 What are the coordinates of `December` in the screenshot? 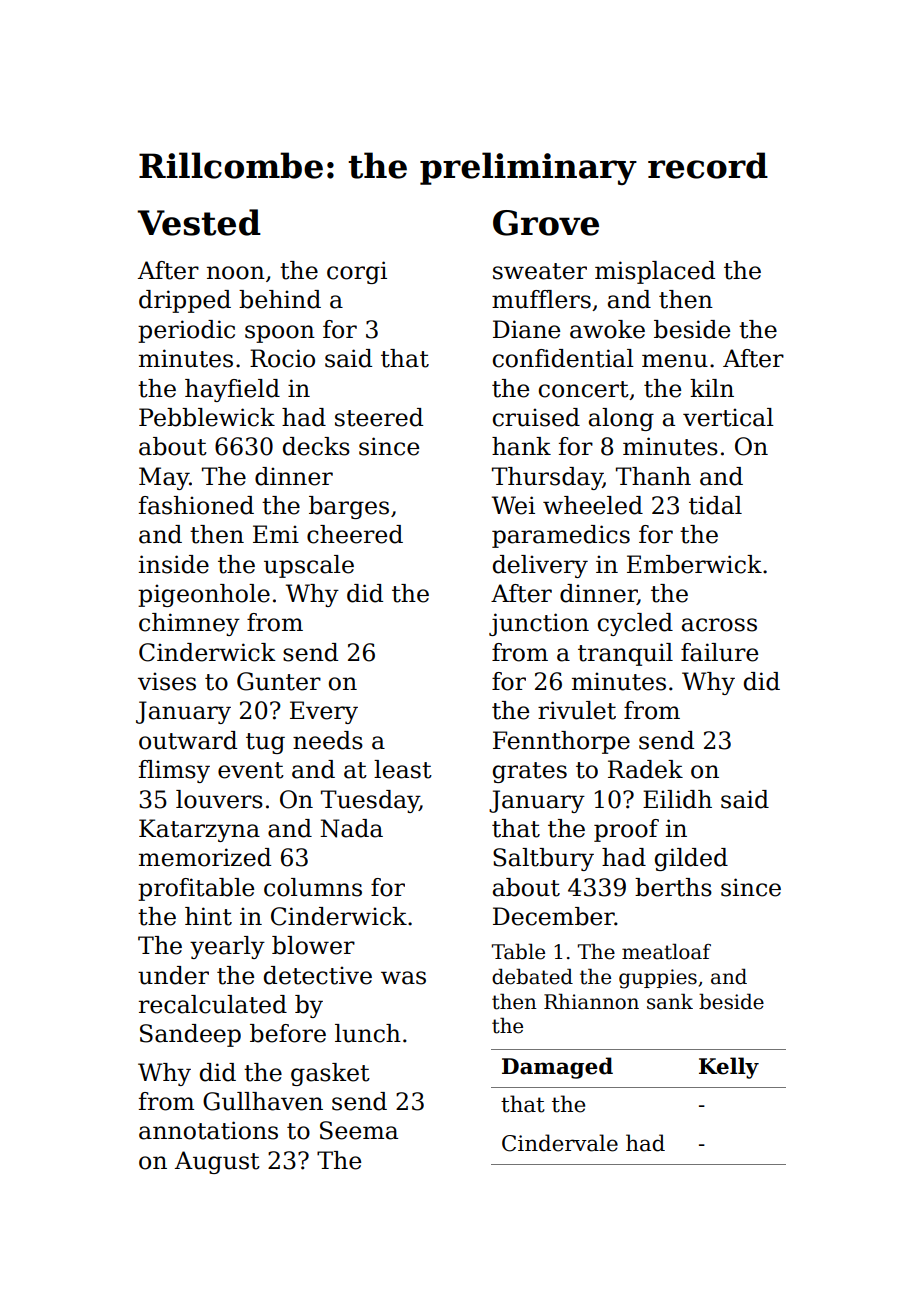 It's located at (554, 916).
